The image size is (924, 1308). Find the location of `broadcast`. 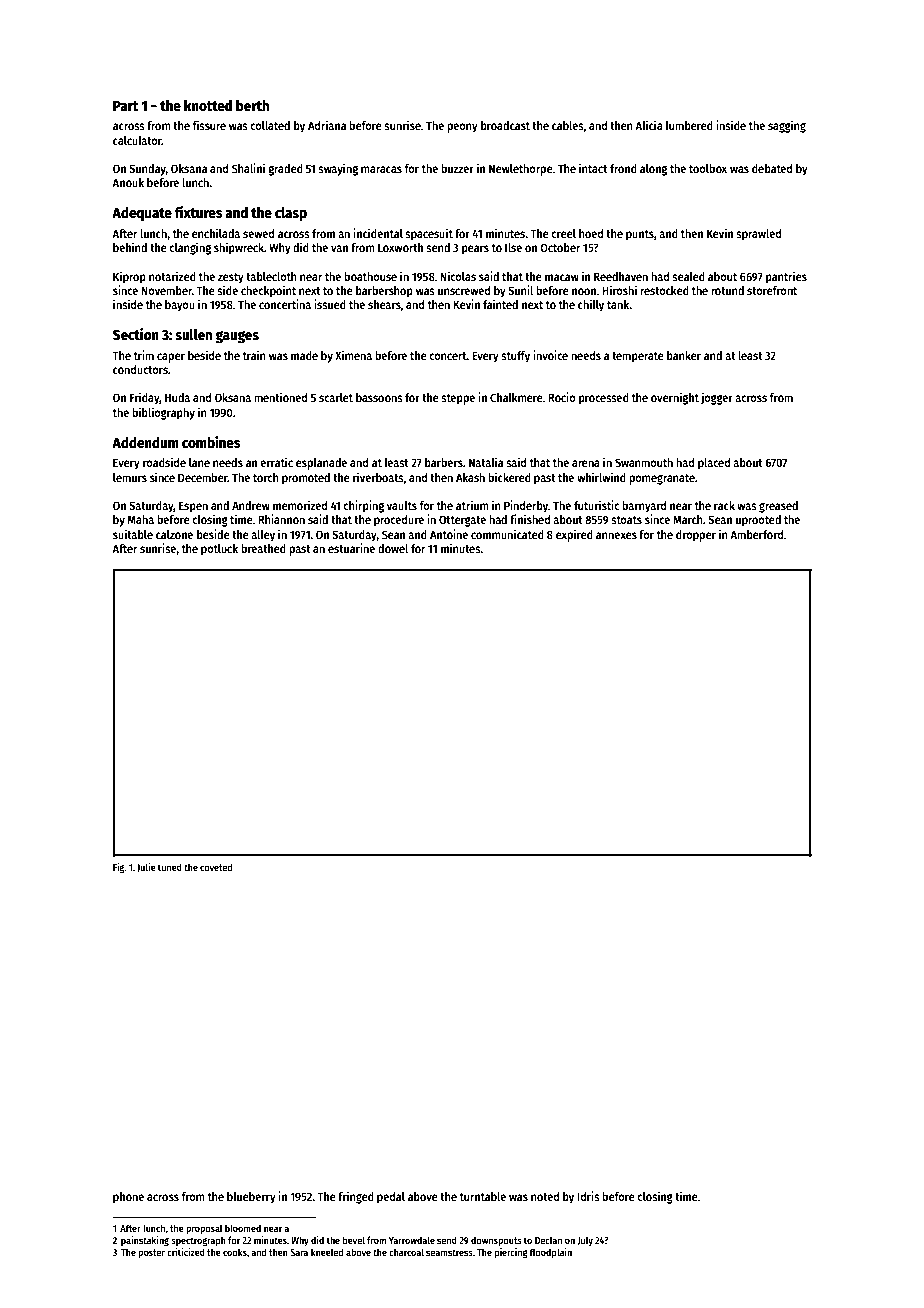

broadcast is located at coordinates (505, 125).
